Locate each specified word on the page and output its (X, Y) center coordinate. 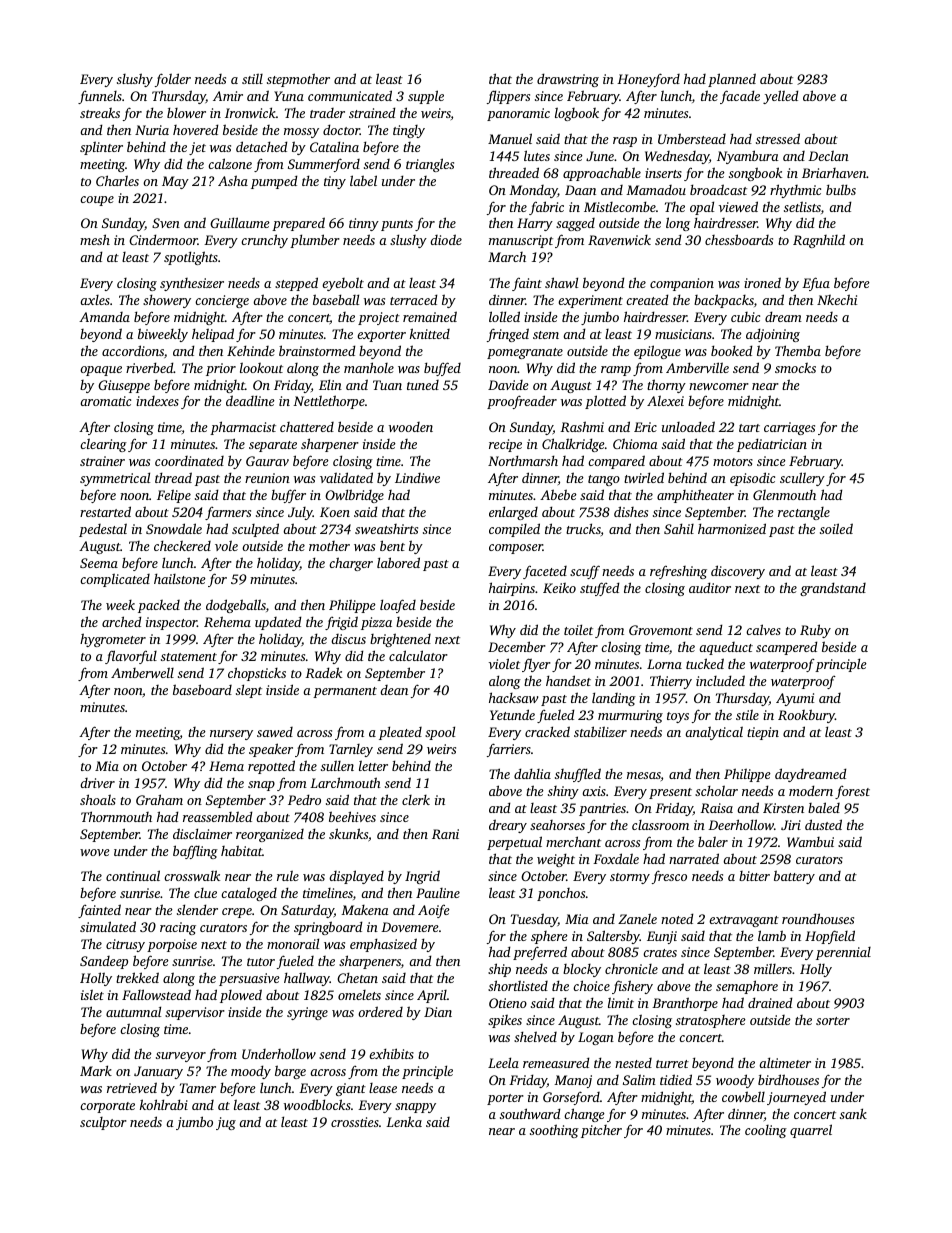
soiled (836, 528)
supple (426, 97)
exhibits (391, 1053)
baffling (195, 852)
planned (732, 80)
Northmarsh (523, 460)
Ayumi (795, 699)
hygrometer (113, 640)
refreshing (678, 572)
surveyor (181, 1057)
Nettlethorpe (329, 402)
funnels (100, 97)
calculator (418, 655)
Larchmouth (345, 782)
